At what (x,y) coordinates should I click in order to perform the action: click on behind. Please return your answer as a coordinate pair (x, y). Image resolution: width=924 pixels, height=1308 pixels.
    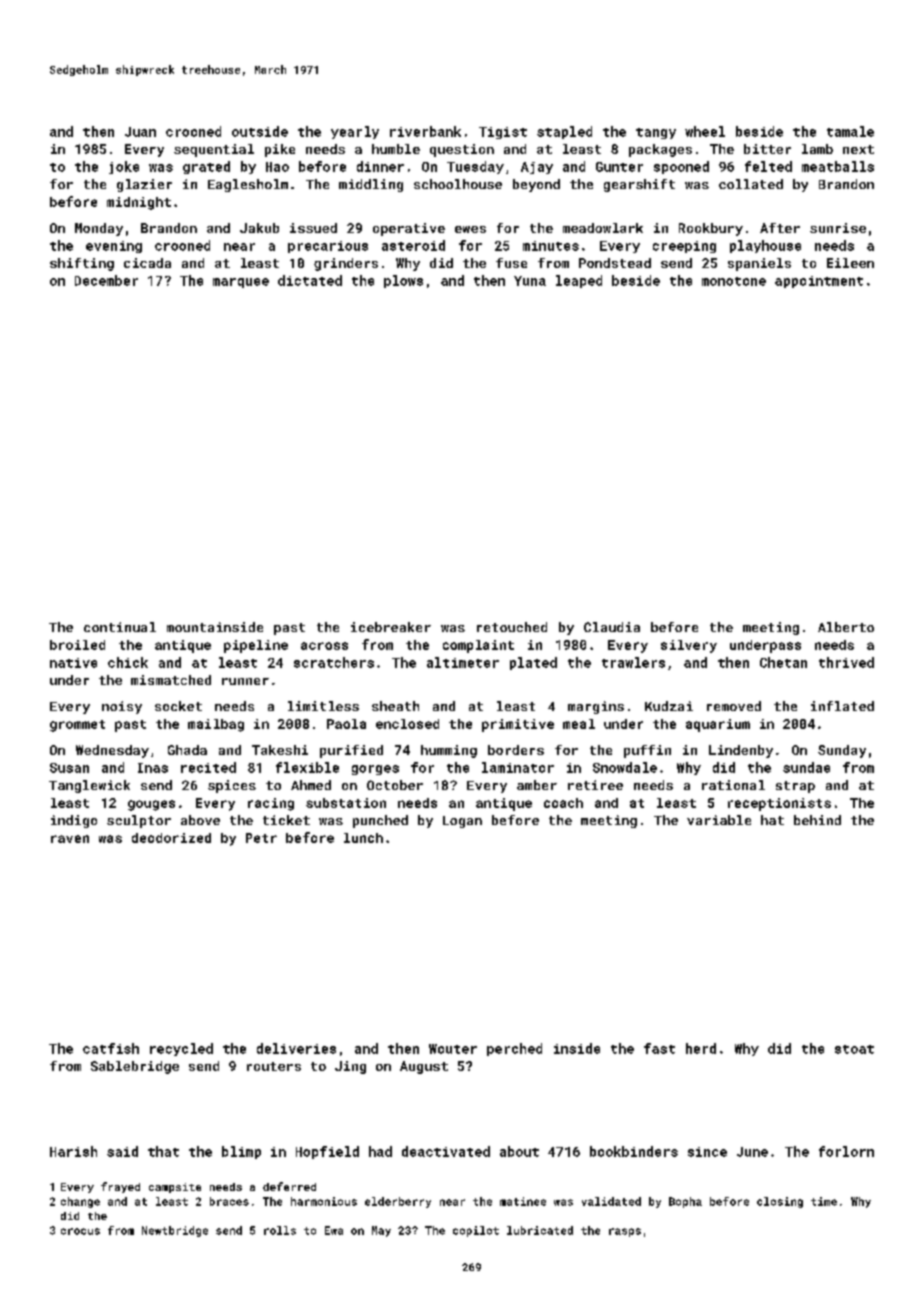
    Looking at the image, I should click on (817, 820).
